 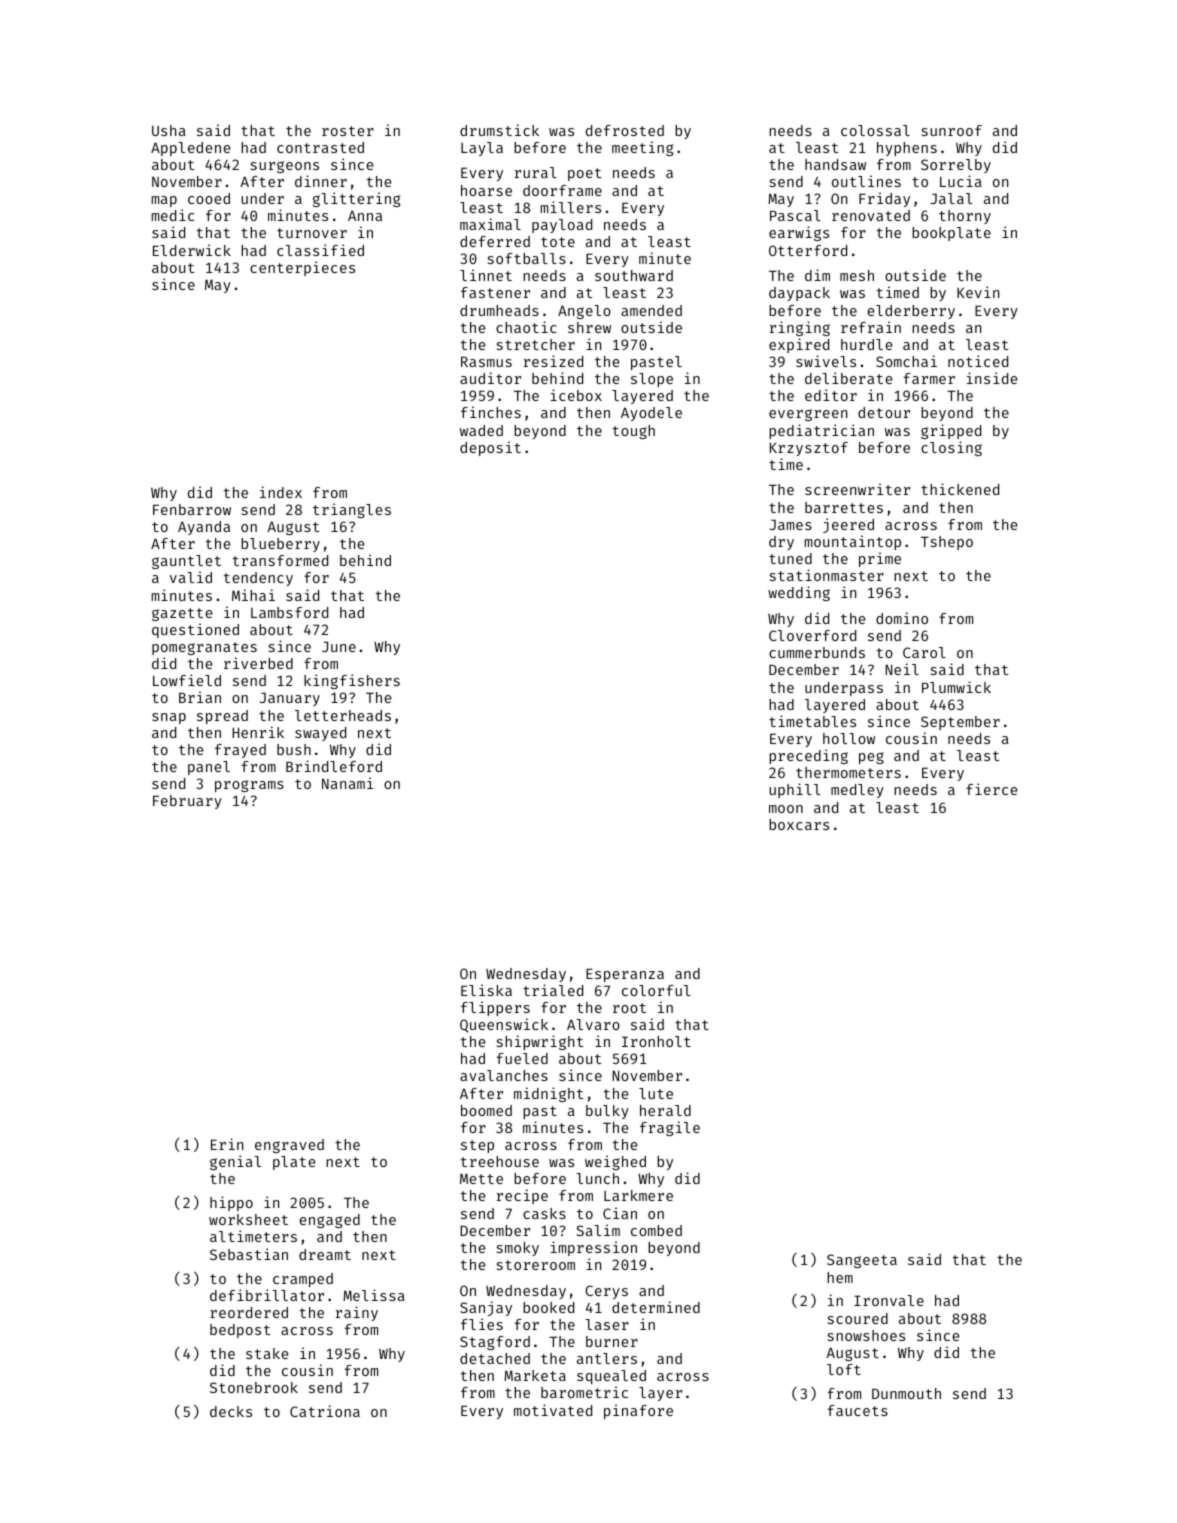 I want to click on combed, so click(x=656, y=1230).
